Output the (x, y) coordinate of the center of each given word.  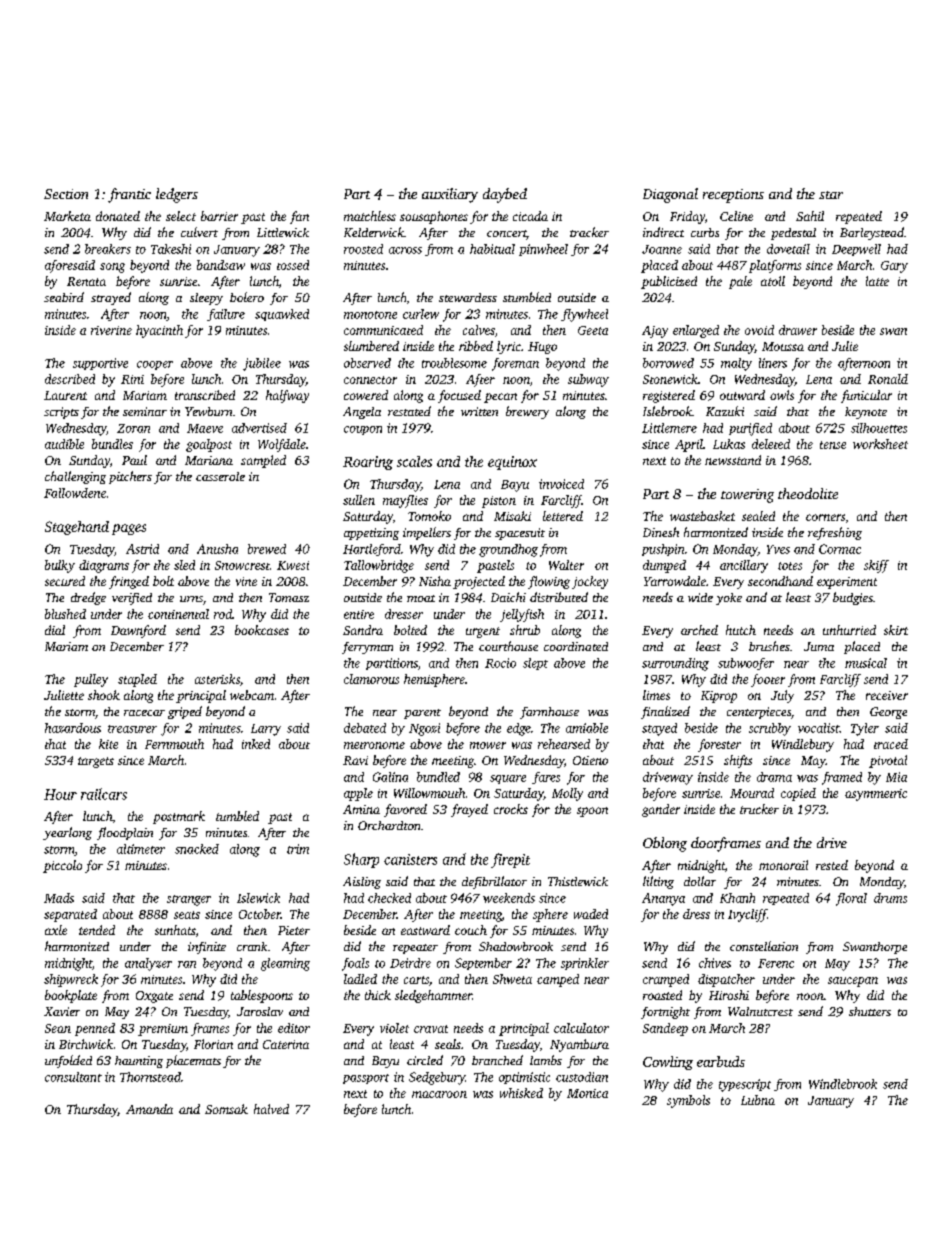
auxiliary (450, 195)
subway (588, 380)
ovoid (759, 330)
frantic (129, 195)
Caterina (286, 1044)
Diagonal (670, 195)
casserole (220, 476)
